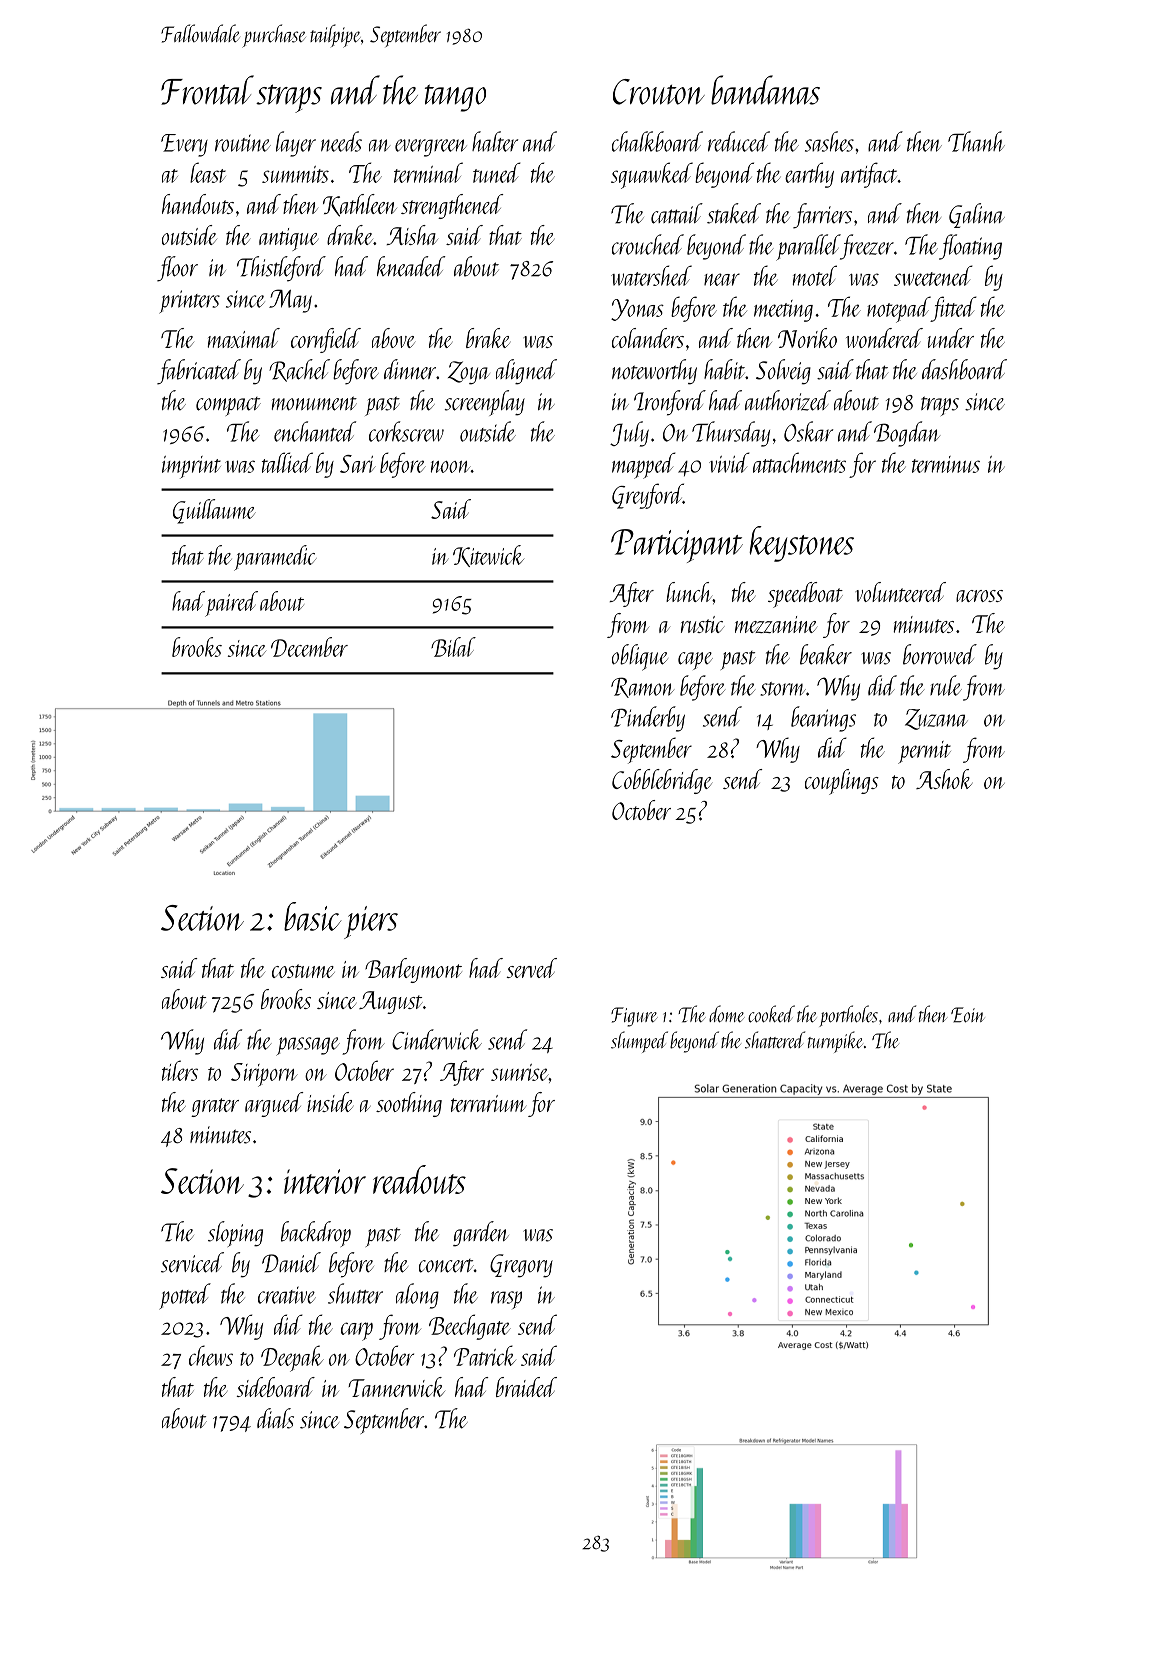 The image size is (1165, 1654). Describe the element at coordinates (968, 1015) in the document. I see `Eoin` at that location.
